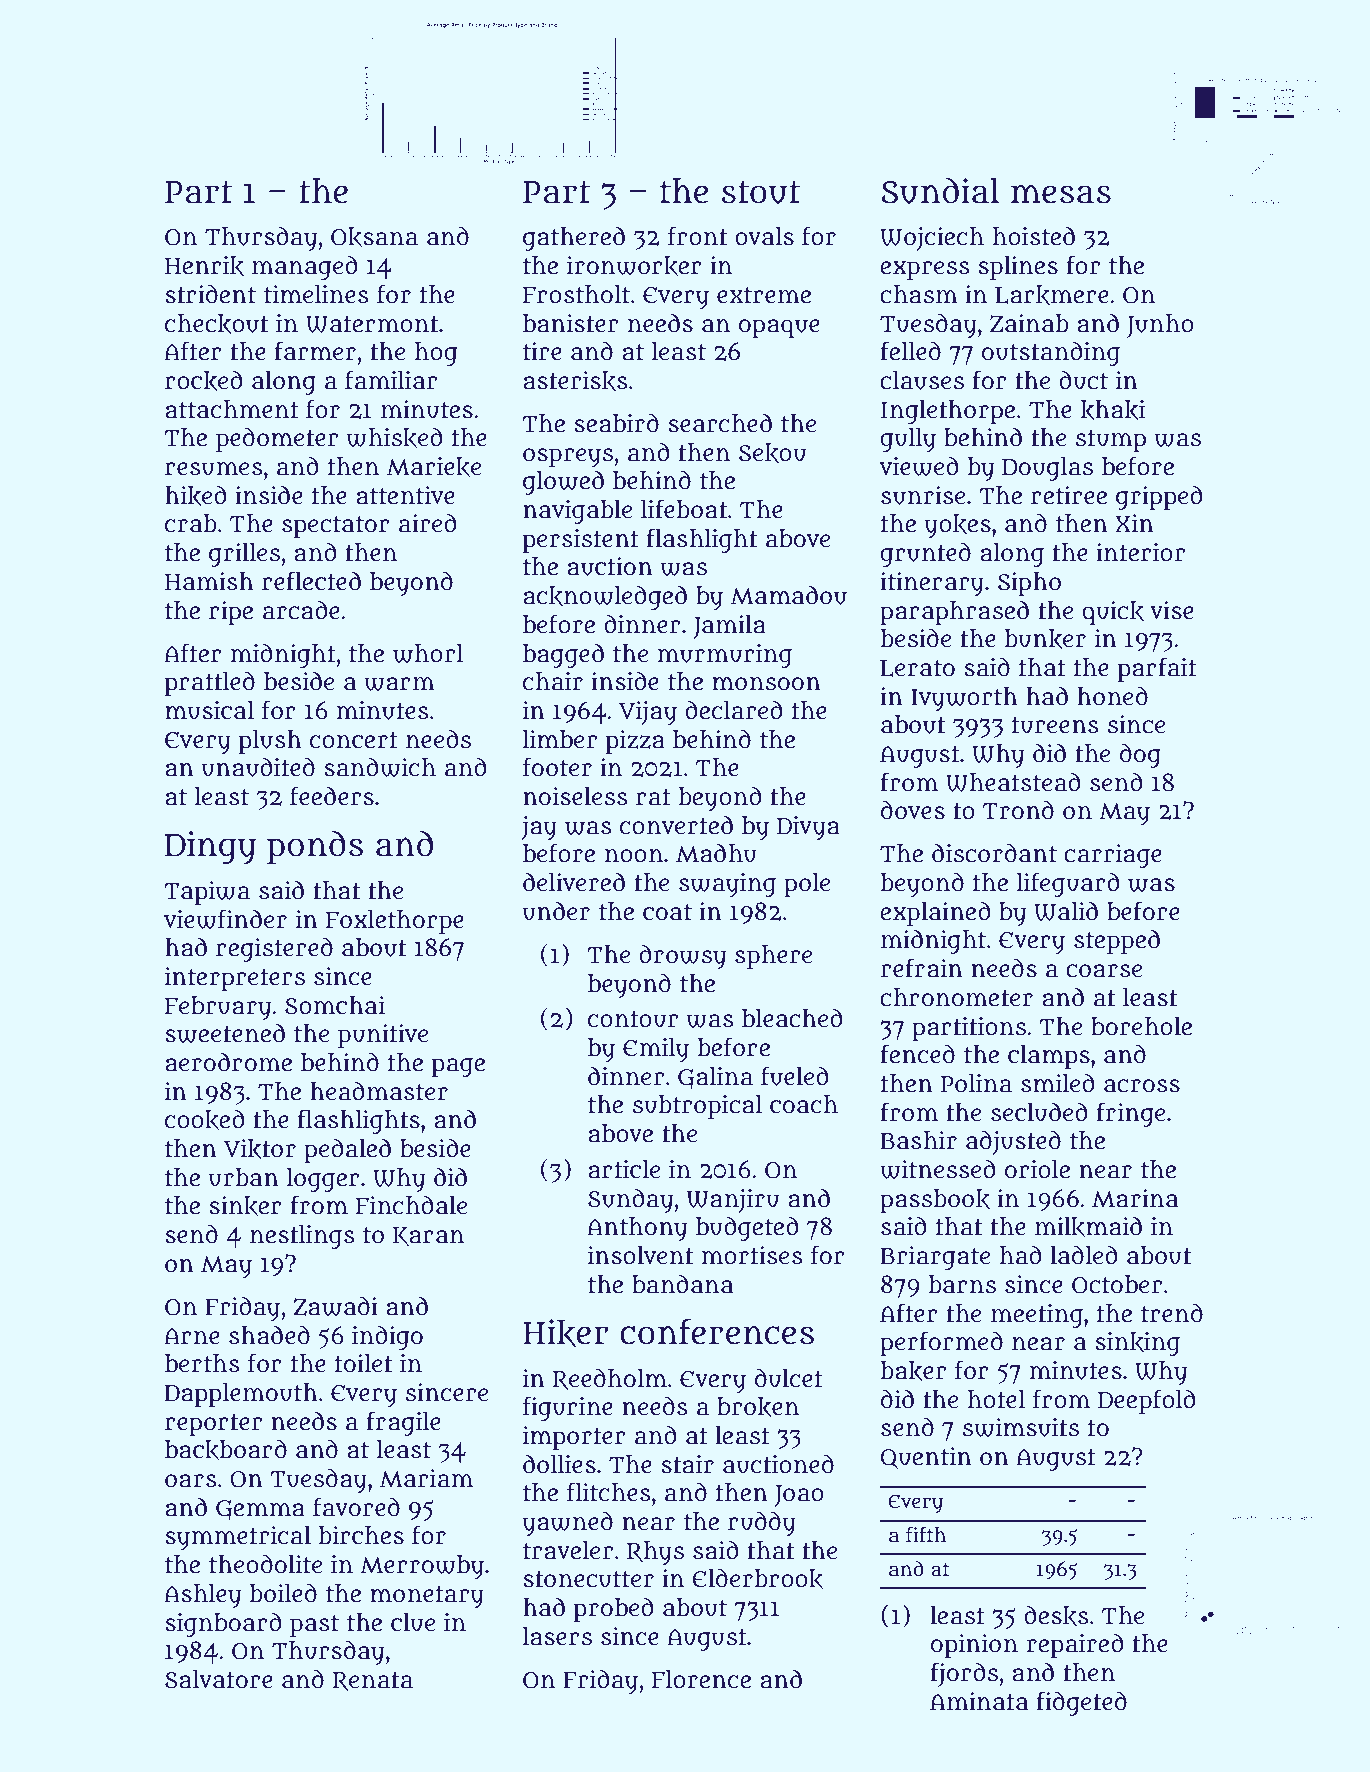 Image resolution: width=1370 pixels, height=1772 pixels. I want to click on pedaled, so click(347, 1150).
